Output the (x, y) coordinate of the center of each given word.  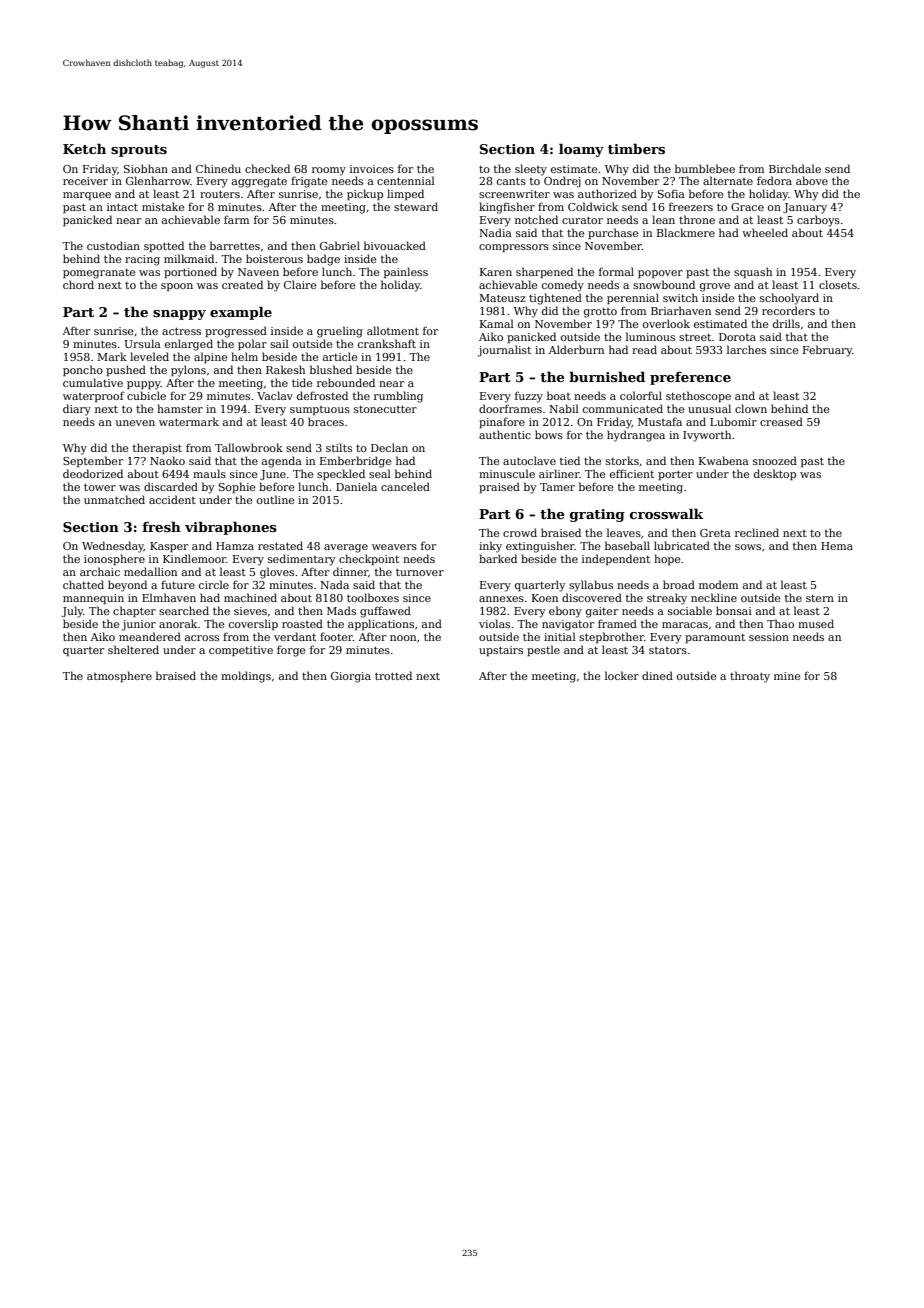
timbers (636, 148)
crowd (520, 532)
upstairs (501, 651)
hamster (180, 408)
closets (838, 284)
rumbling (398, 397)
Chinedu (218, 168)
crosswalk (666, 513)
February (827, 351)
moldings (246, 677)
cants (511, 181)
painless (406, 272)
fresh (161, 526)
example (241, 313)
